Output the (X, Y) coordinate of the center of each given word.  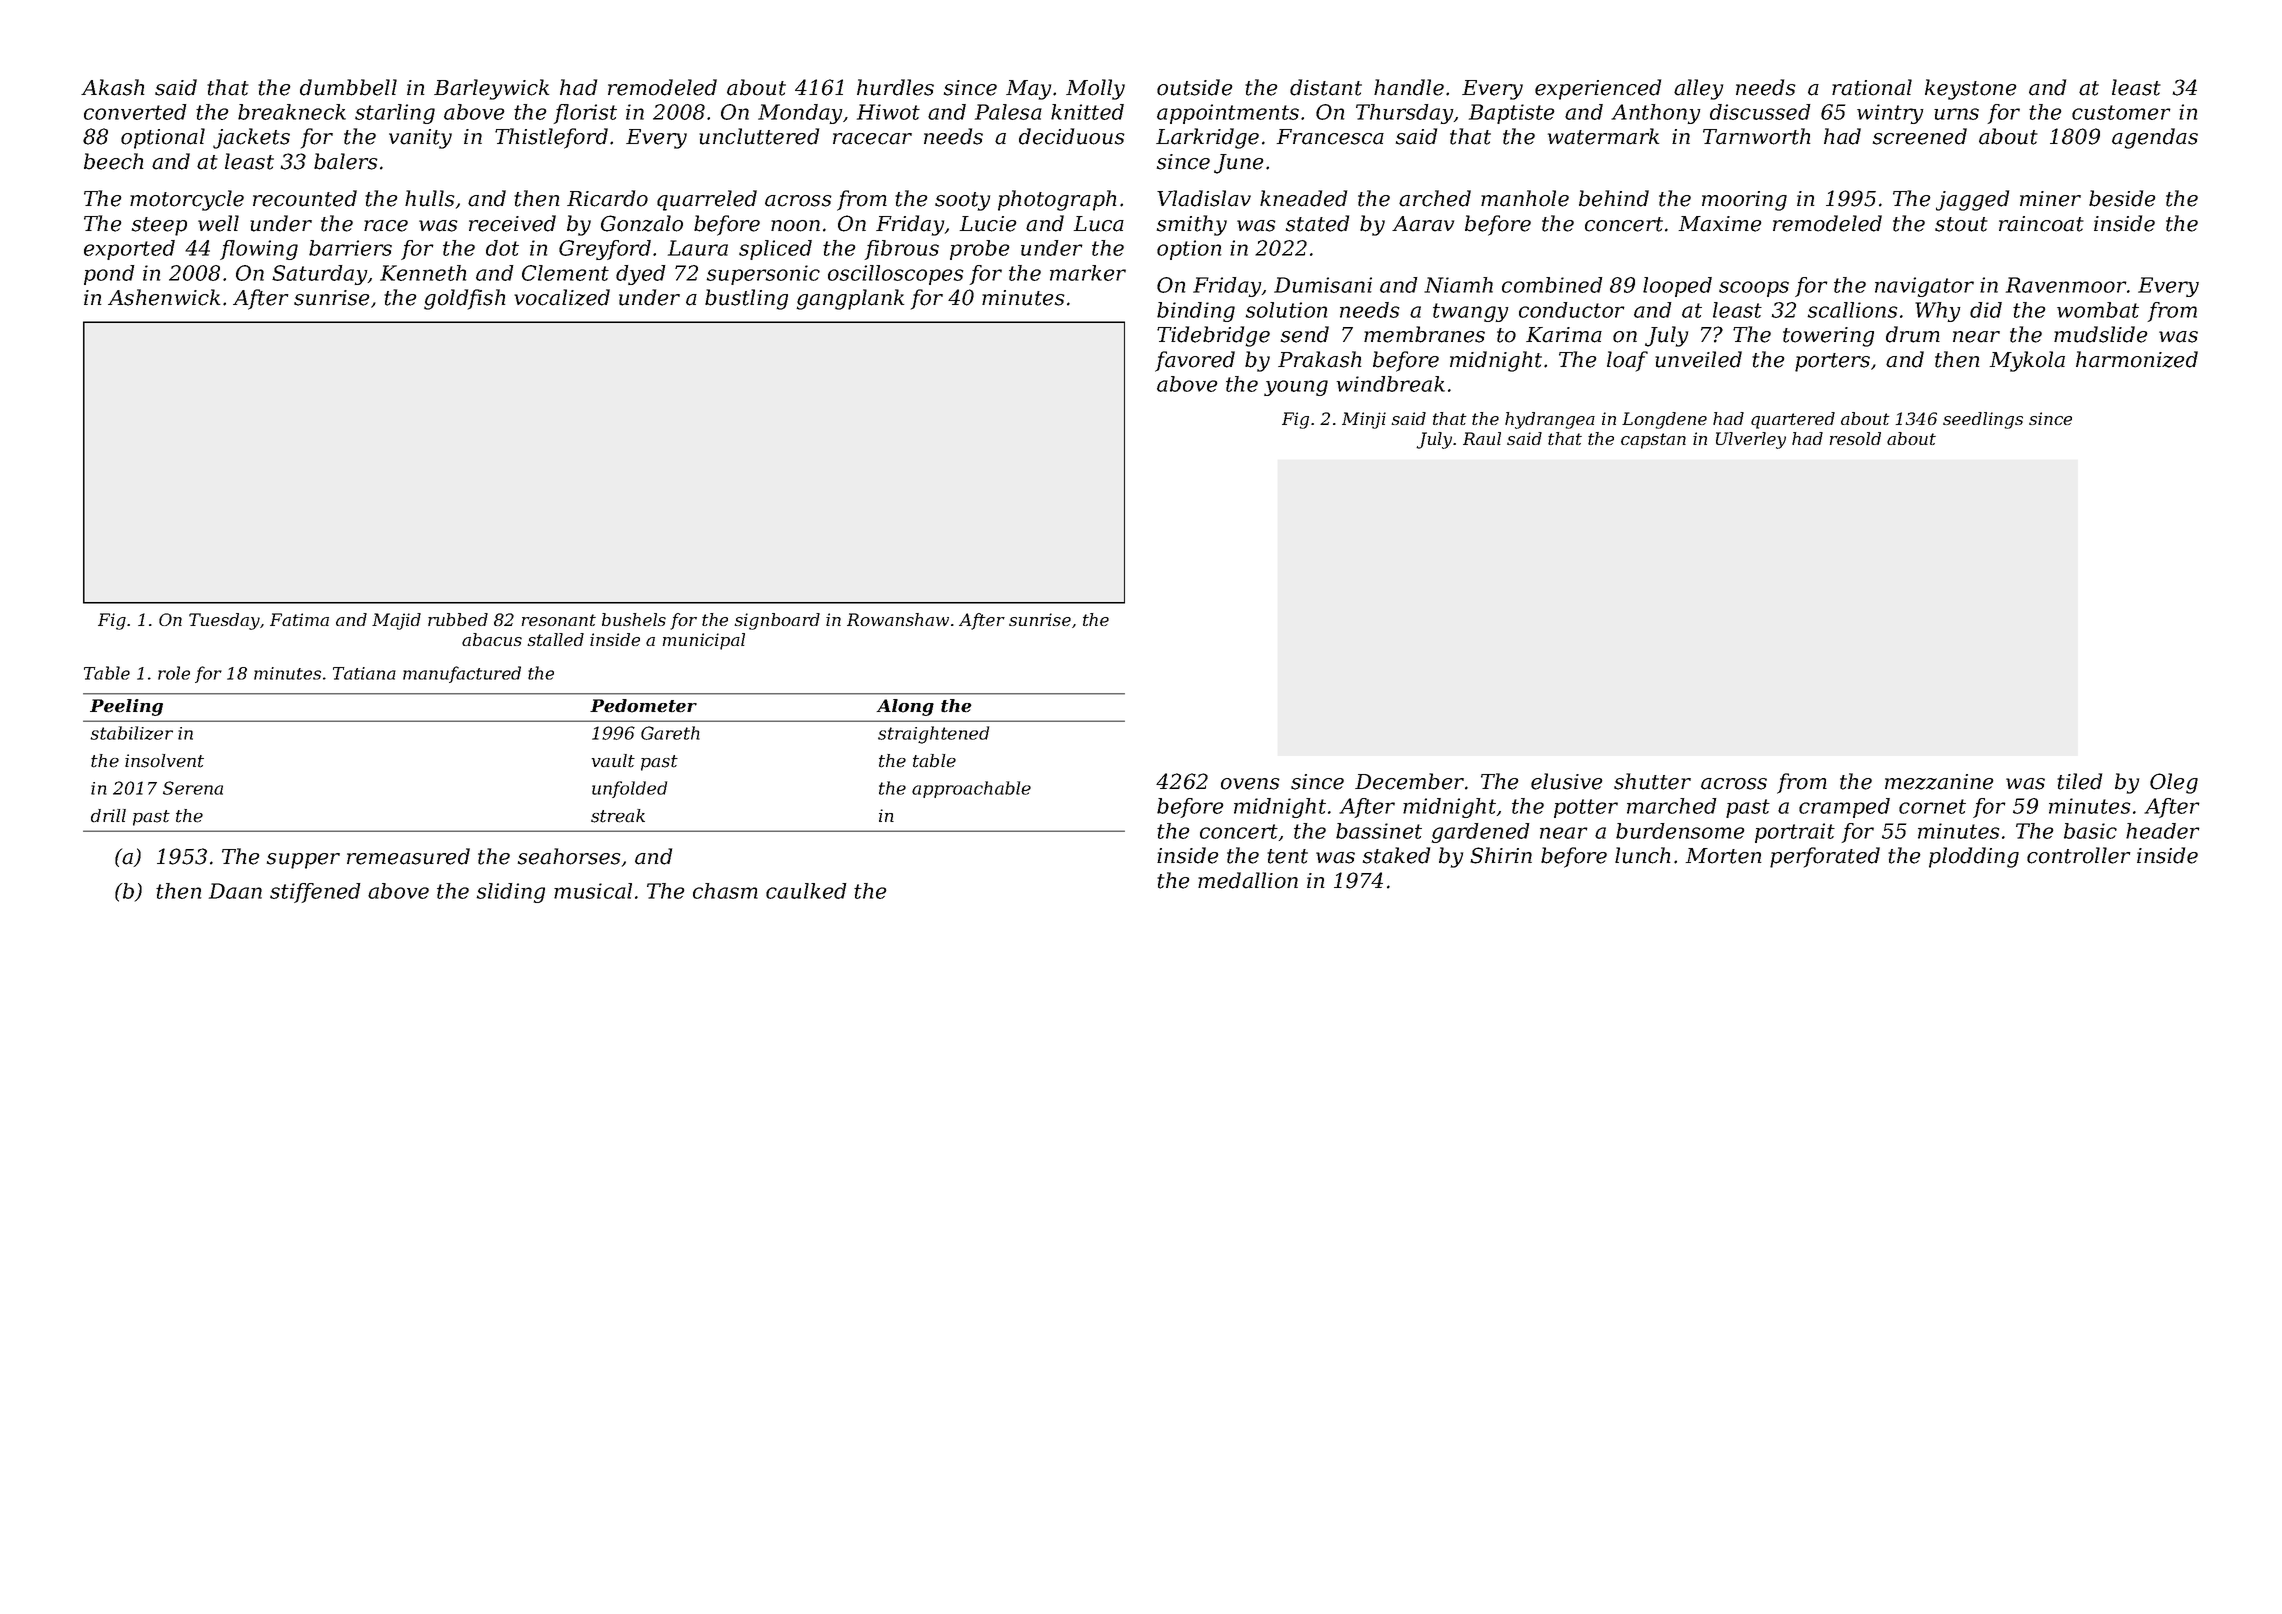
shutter (1652, 781)
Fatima (299, 619)
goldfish (464, 299)
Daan (235, 891)
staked (1396, 855)
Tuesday (224, 621)
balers (346, 161)
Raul (1482, 438)
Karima (1564, 335)
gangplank (851, 299)
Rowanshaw (898, 619)
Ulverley (1751, 440)
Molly (1095, 89)
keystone (1970, 89)
